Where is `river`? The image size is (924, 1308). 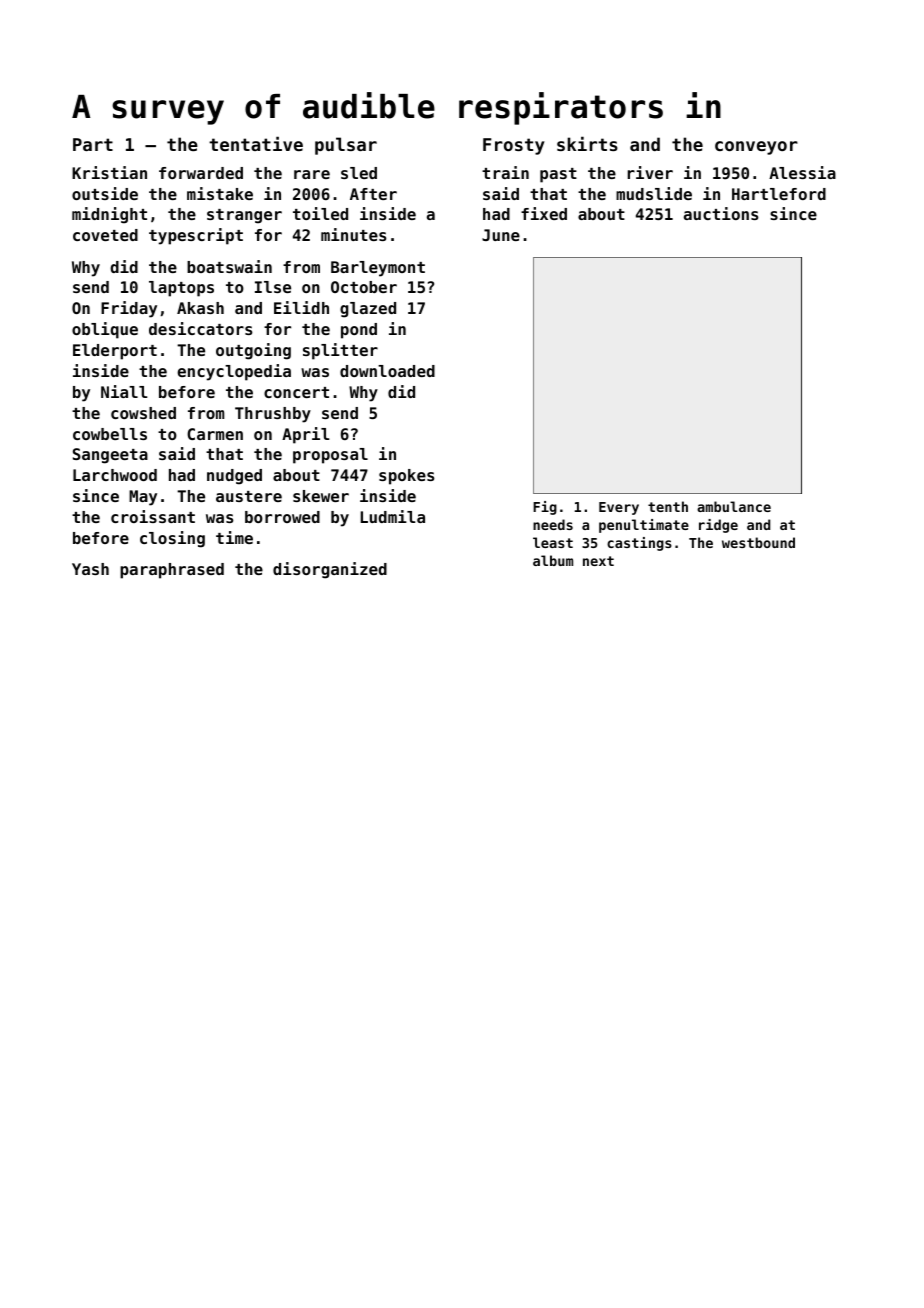
river is located at coordinates (650, 172).
